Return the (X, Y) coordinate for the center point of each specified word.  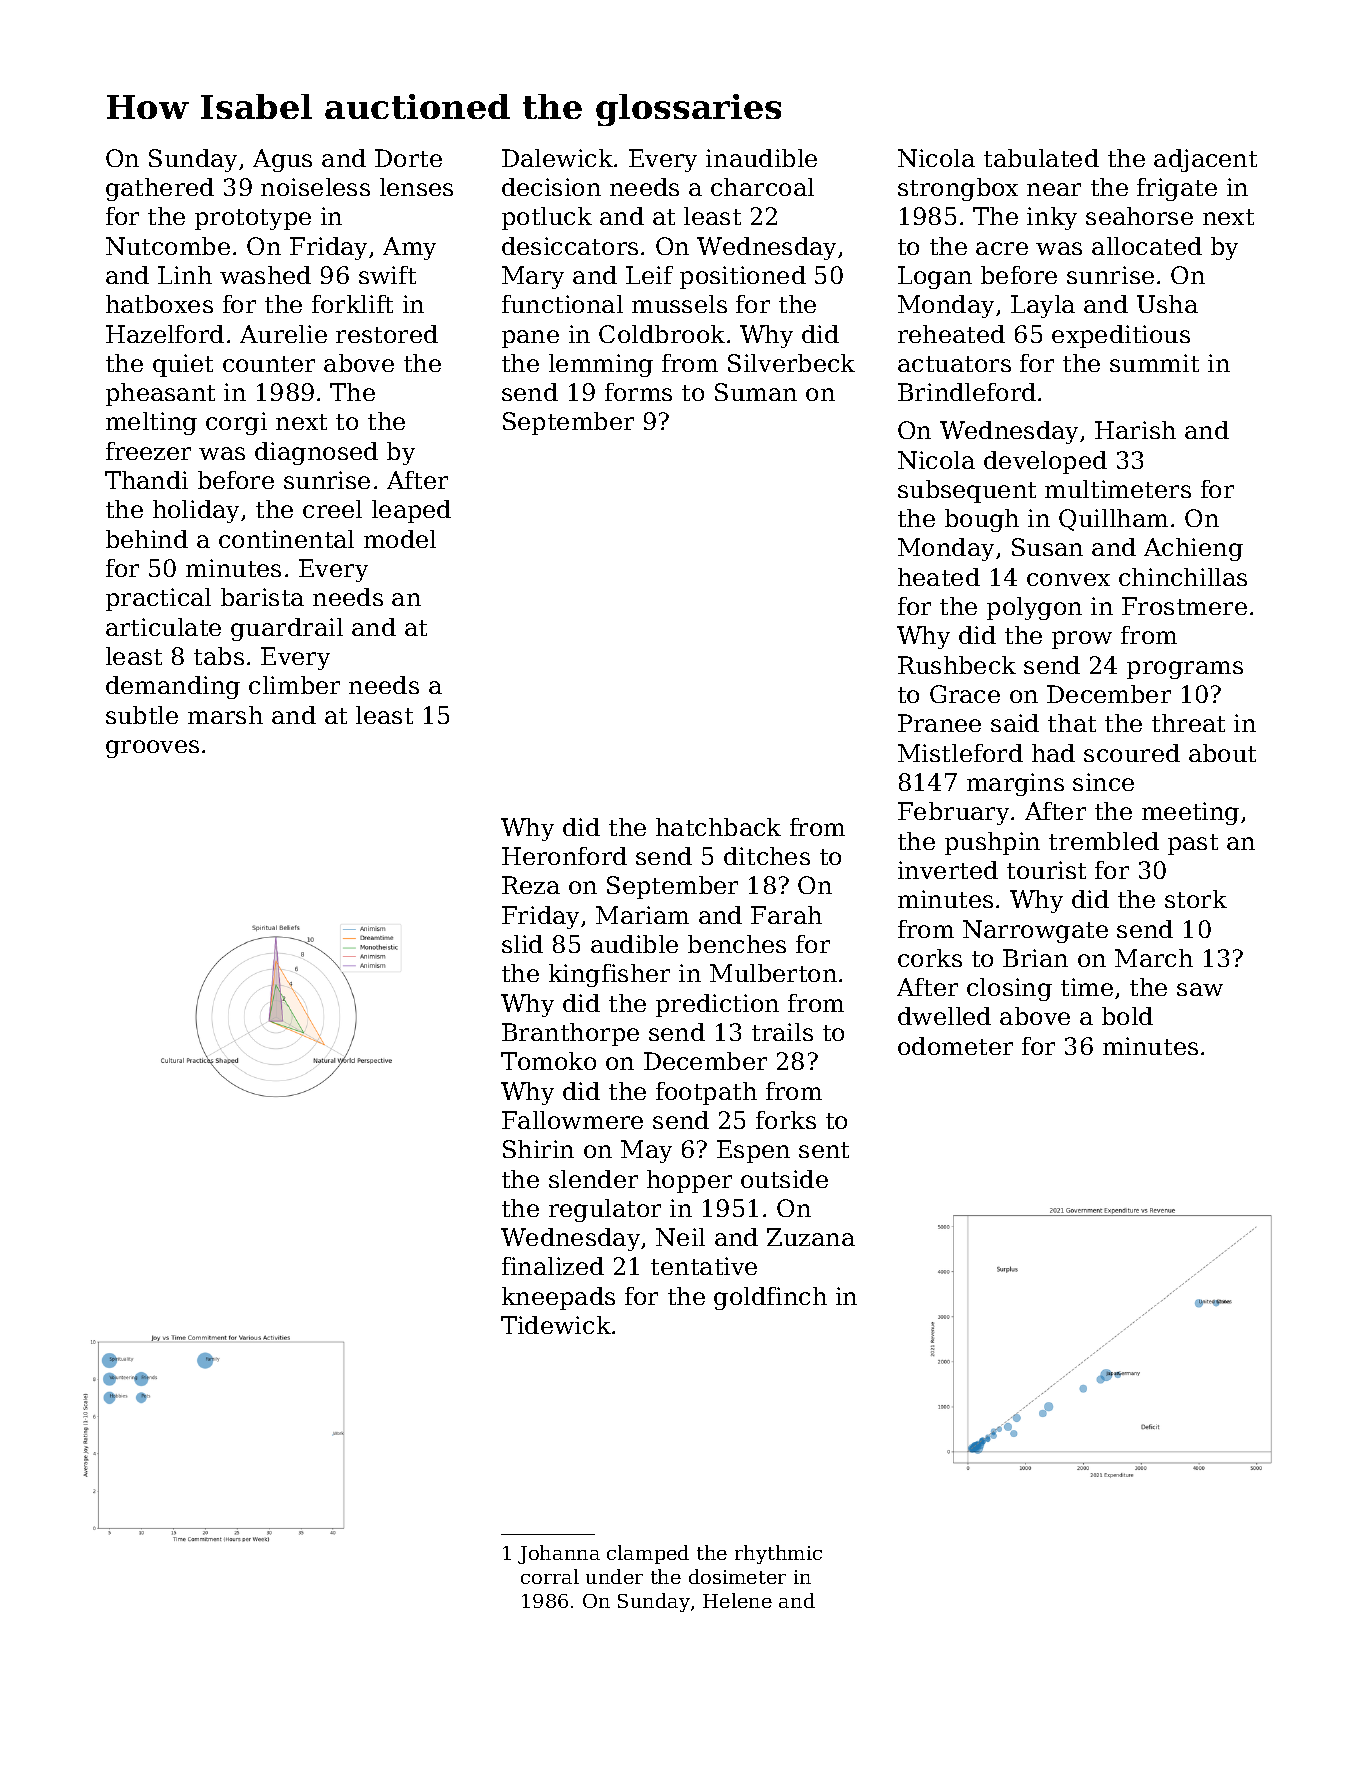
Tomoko (548, 1061)
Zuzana (811, 1237)
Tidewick (556, 1325)
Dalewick (557, 158)
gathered (160, 189)
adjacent (1205, 160)
